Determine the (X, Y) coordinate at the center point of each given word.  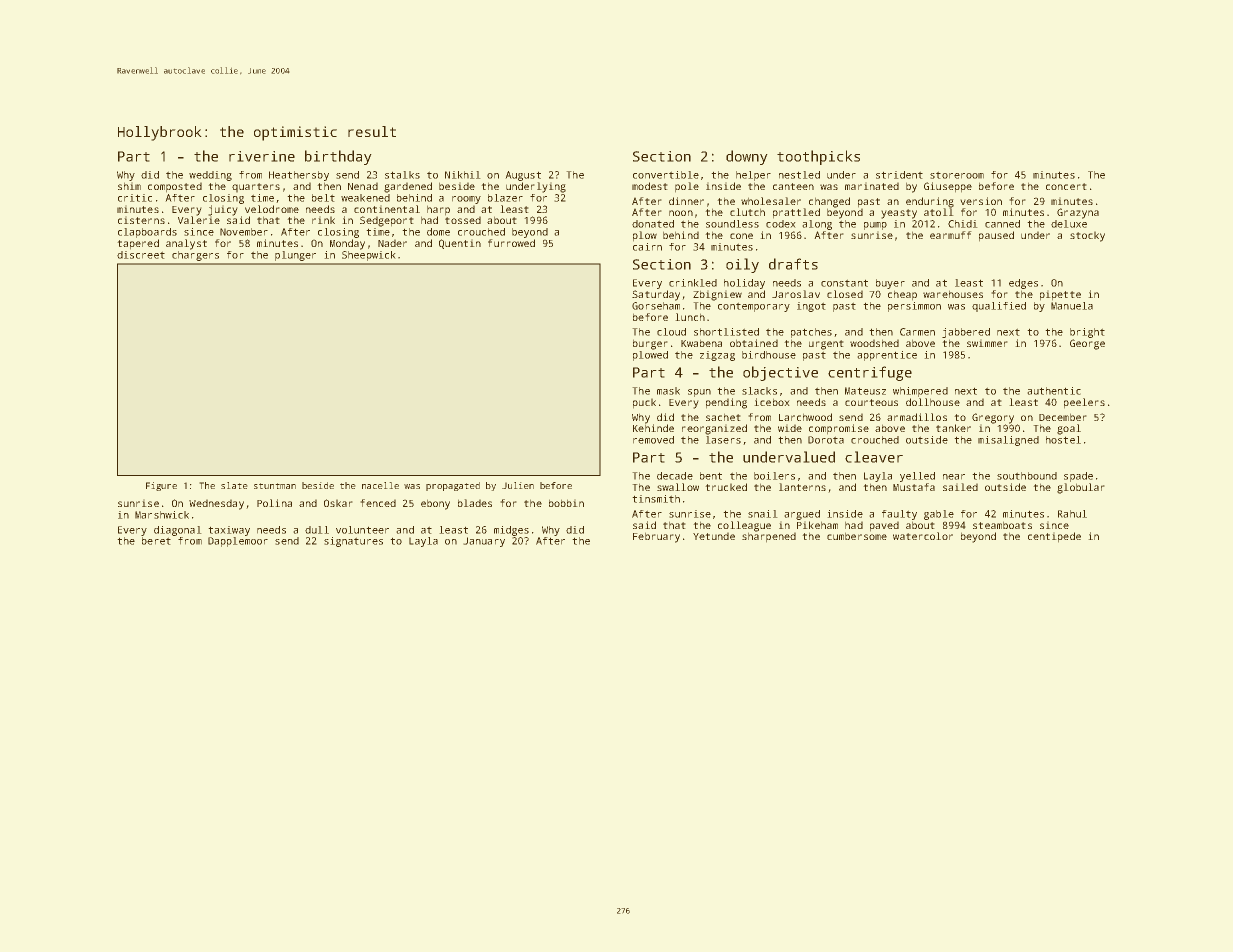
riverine (262, 156)
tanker (953, 428)
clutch (747, 212)
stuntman (275, 486)
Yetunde (714, 536)
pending (726, 403)
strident (899, 175)
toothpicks (818, 157)
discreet (141, 255)
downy (746, 157)
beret (156, 541)
